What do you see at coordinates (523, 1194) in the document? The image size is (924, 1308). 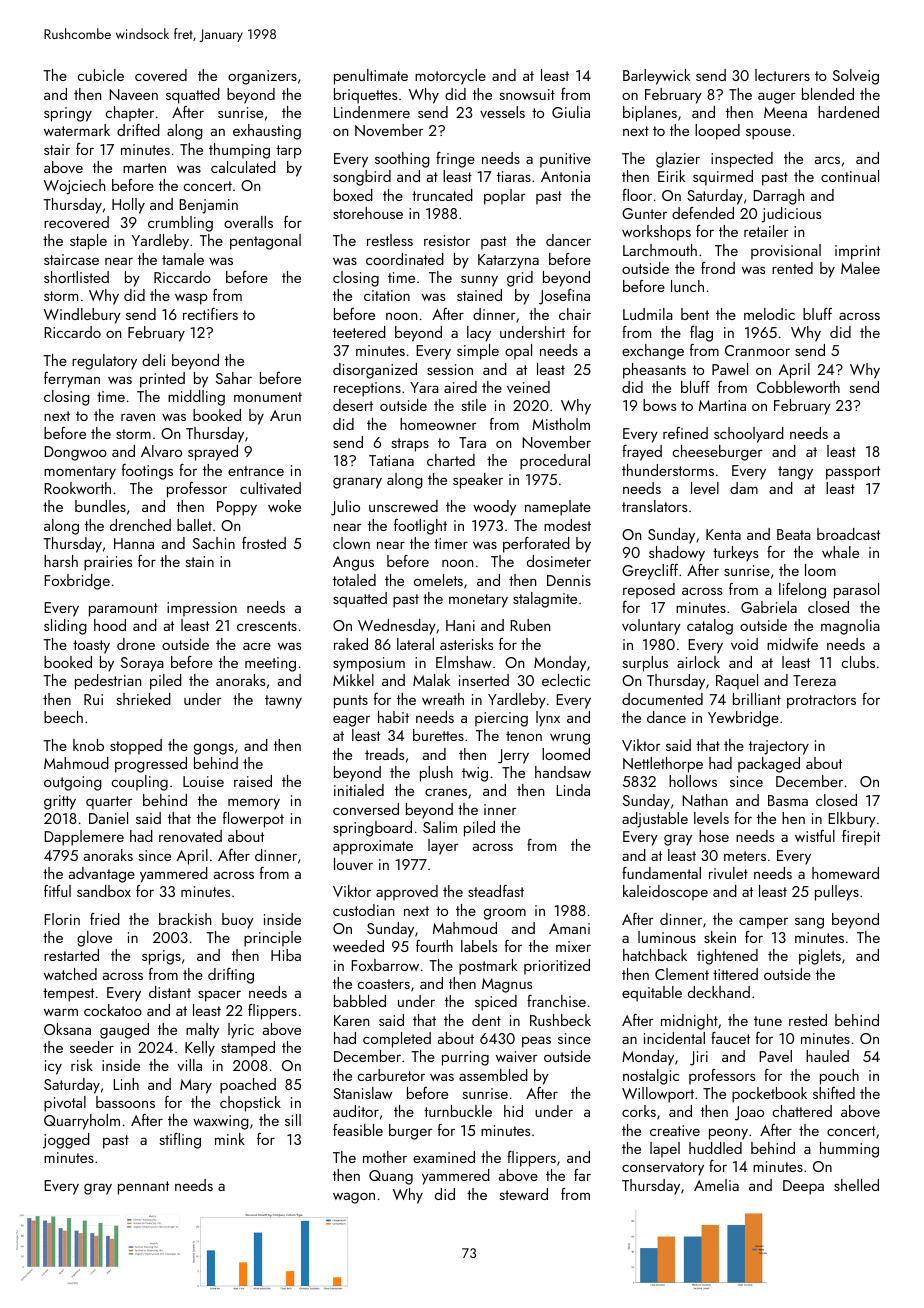 I see `steward` at bounding box center [523, 1194].
